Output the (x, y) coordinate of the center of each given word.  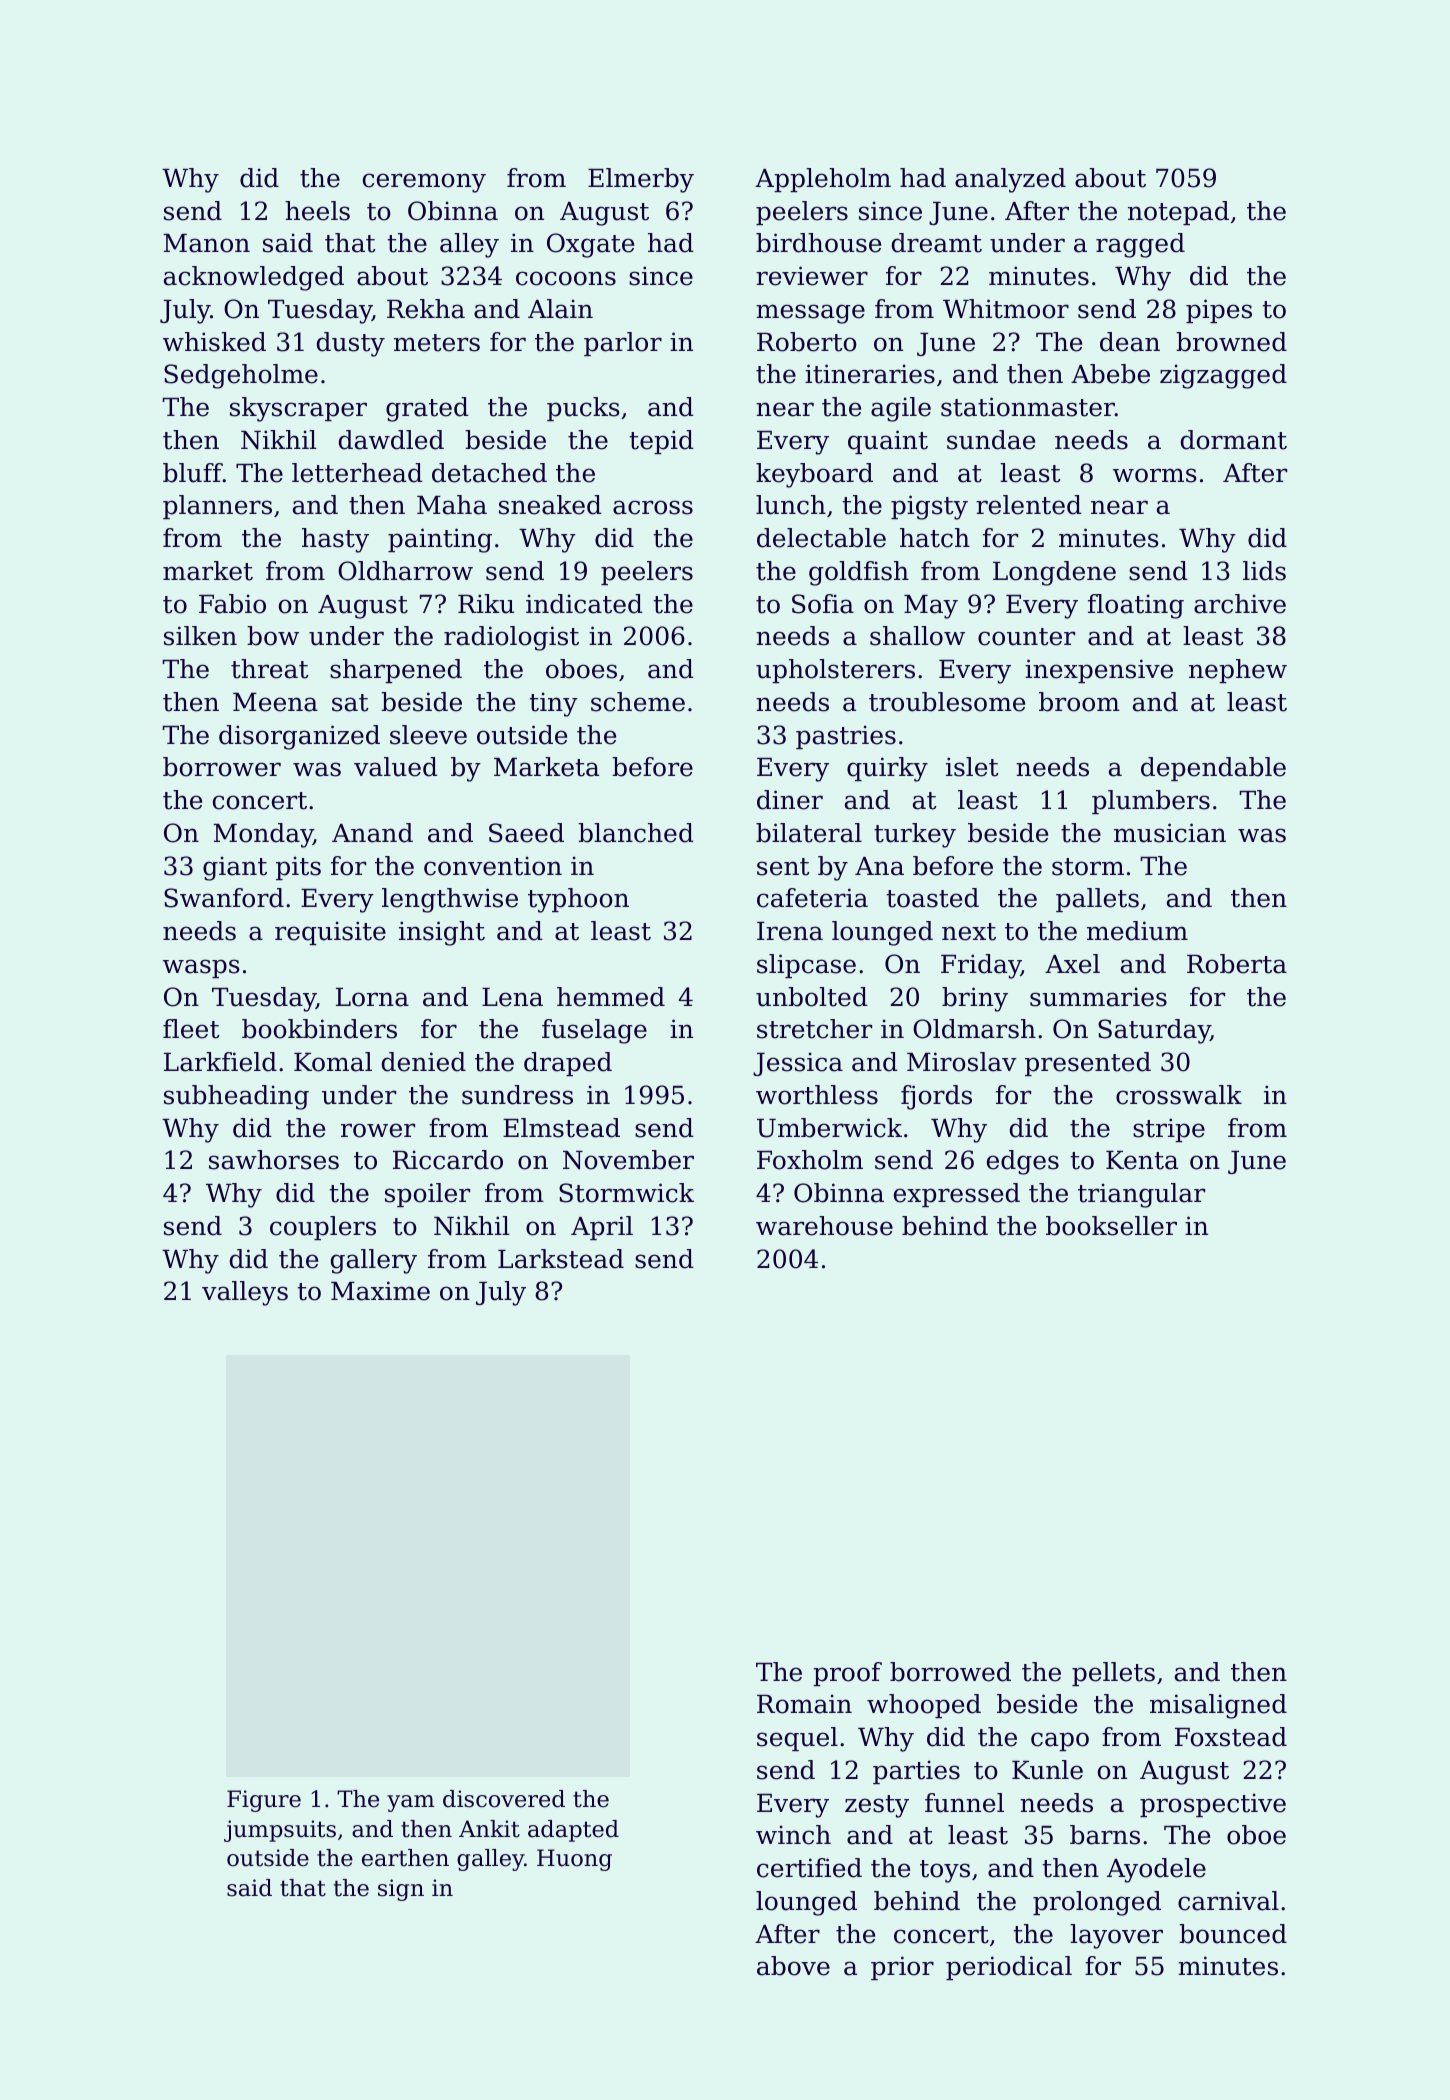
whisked (214, 342)
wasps (201, 968)
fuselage (594, 1031)
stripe (1169, 1130)
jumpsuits (280, 1831)
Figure (264, 1801)
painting (440, 540)
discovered (504, 1799)
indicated (584, 604)
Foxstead (1231, 1737)
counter (1026, 637)
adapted (573, 1831)
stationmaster (1028, 407)
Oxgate (590, 245)
